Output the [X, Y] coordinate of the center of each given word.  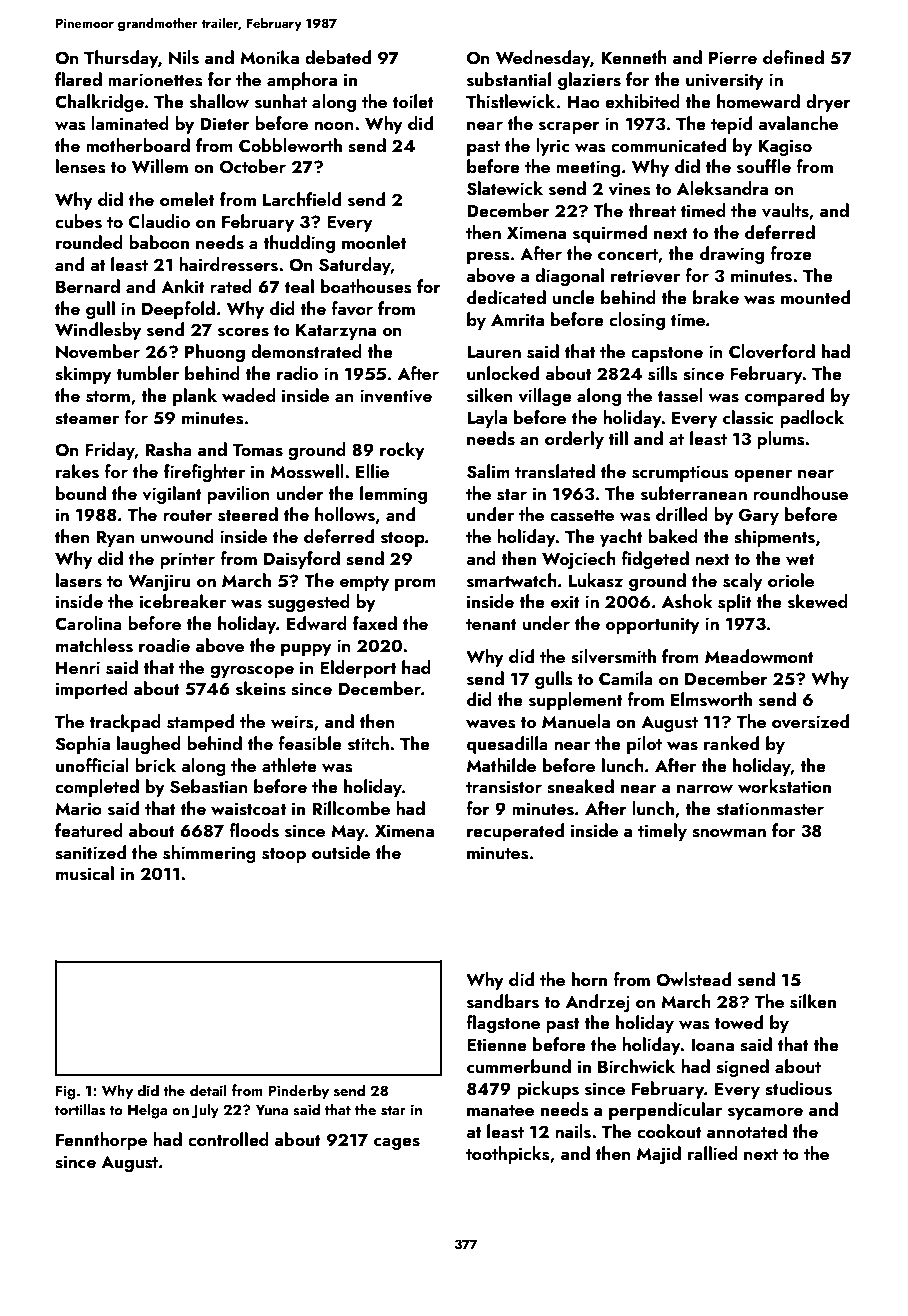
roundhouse [800, 493]
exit [565, 601]
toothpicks [507, 1155]
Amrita [517, 319]
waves [490, 724]
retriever [645, 276]
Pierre [733, 57]
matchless [94, 645]
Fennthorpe [101, 1141]
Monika [269, 57]
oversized [810, 721]
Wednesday [543, 59]
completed [97, 788]
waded [249, 395]
